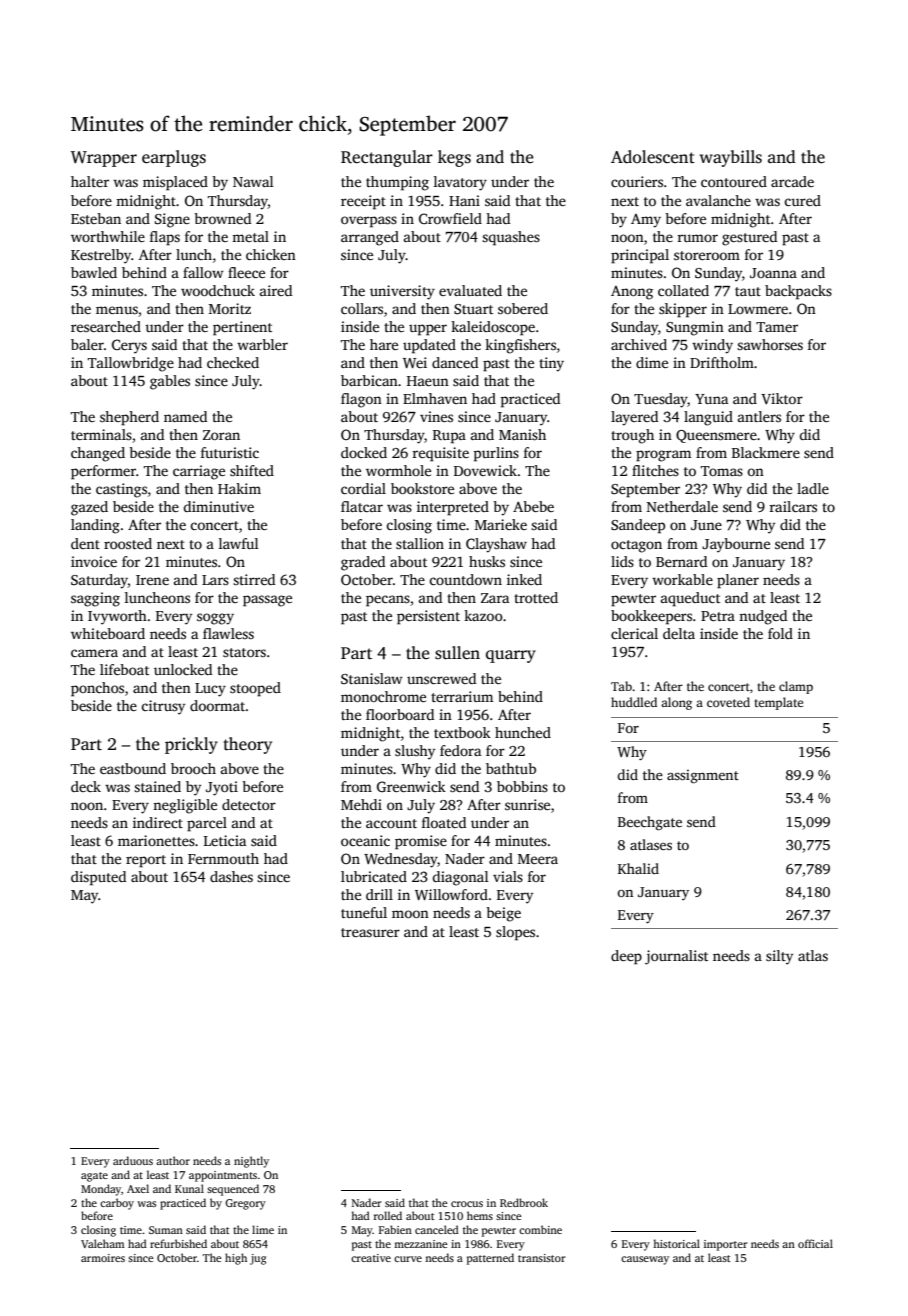 This page has width=908, height=1316. Describe the element at coordinates (815, 1243) in the page. I see `official` at that location.
